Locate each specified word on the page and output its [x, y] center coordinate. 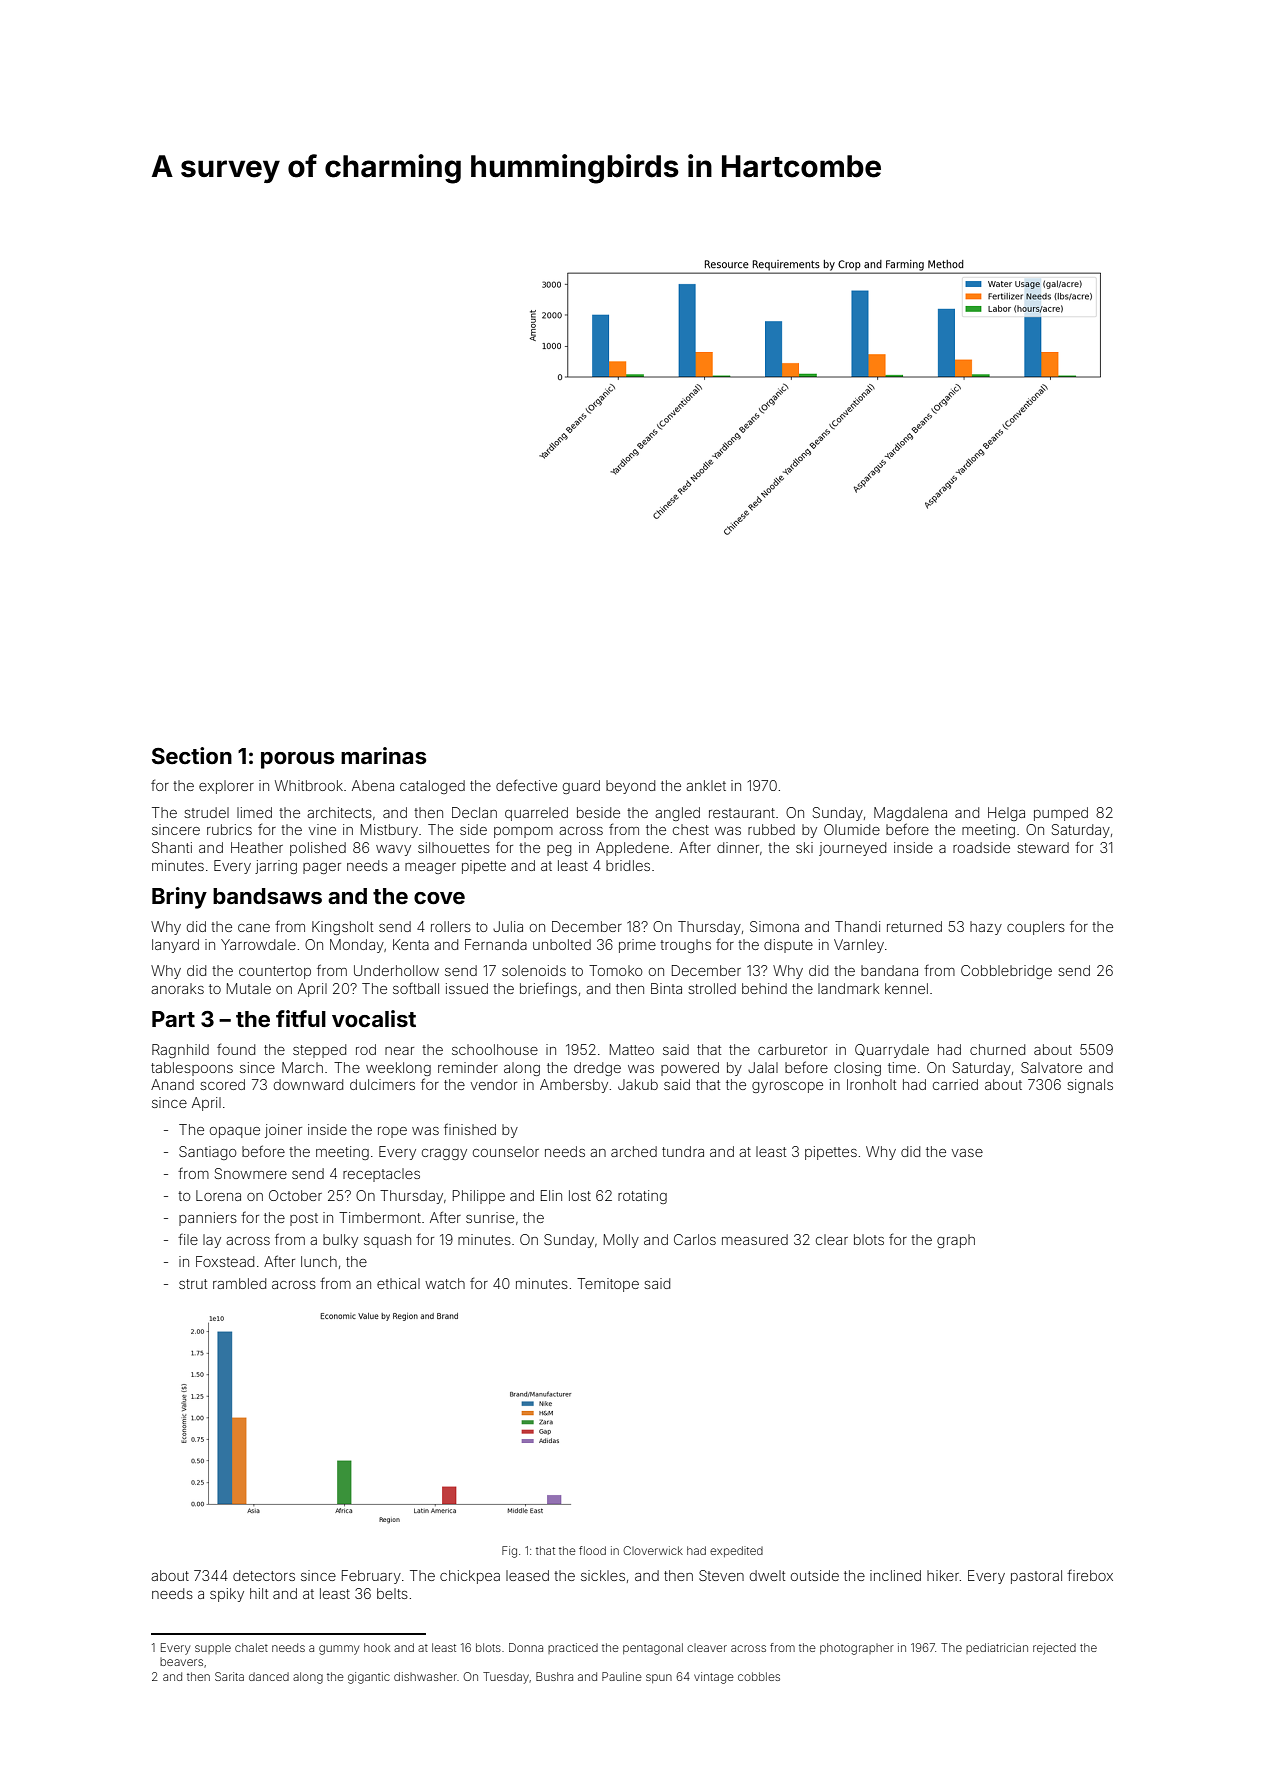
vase [967, 1153]
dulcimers [382, 1084]
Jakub [638, 1084]
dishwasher [425, 1676]
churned [997, 1049]
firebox [1090, 1575]
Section [192, 755]
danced [269, 1676]
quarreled [536, 814]
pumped [1061, 814]
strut [193, 1284]
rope [392, 1132]
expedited [736, 1551]
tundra [683, 1151]
